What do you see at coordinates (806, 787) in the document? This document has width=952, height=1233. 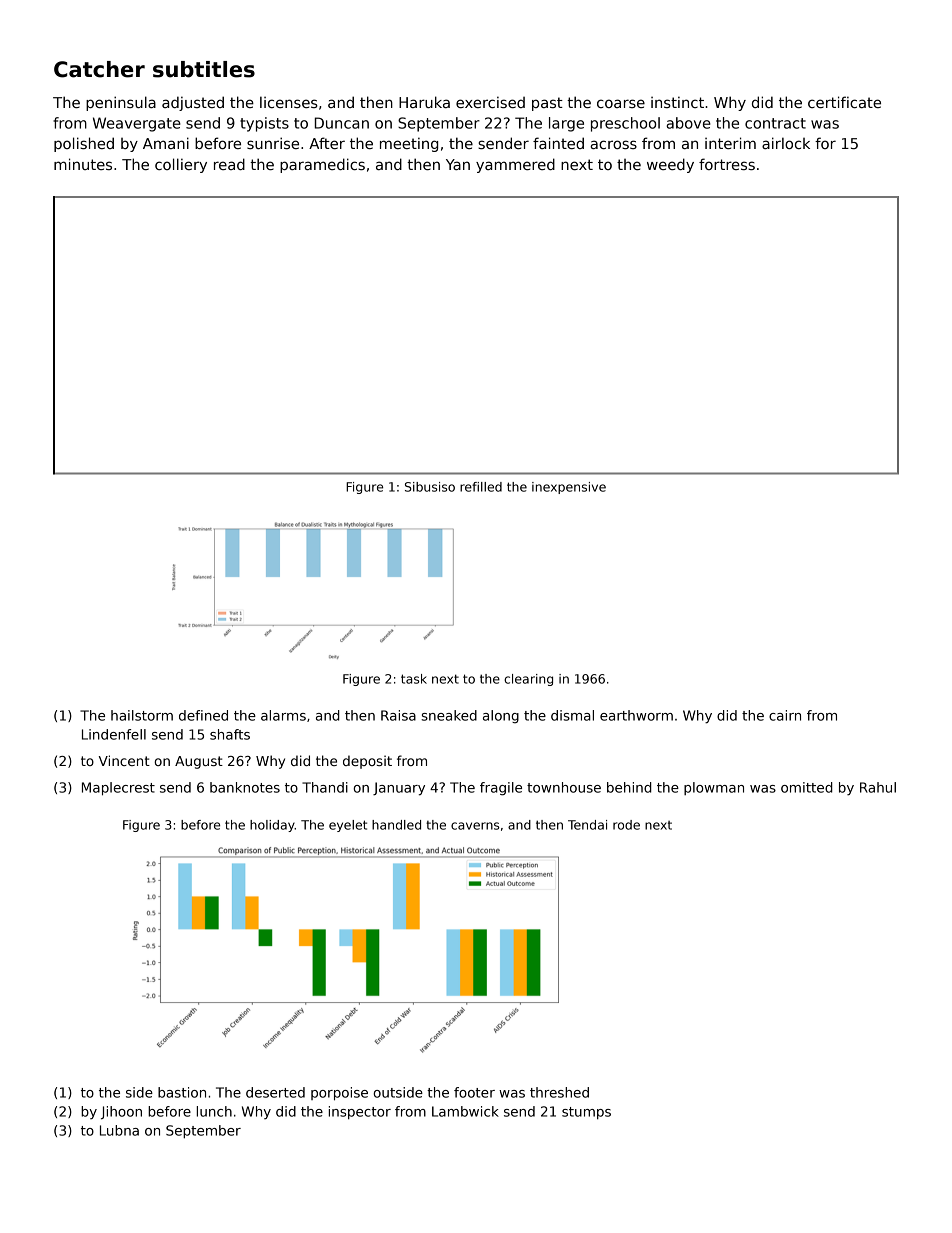 I see `omitted` at bounding box center [806, 787].
